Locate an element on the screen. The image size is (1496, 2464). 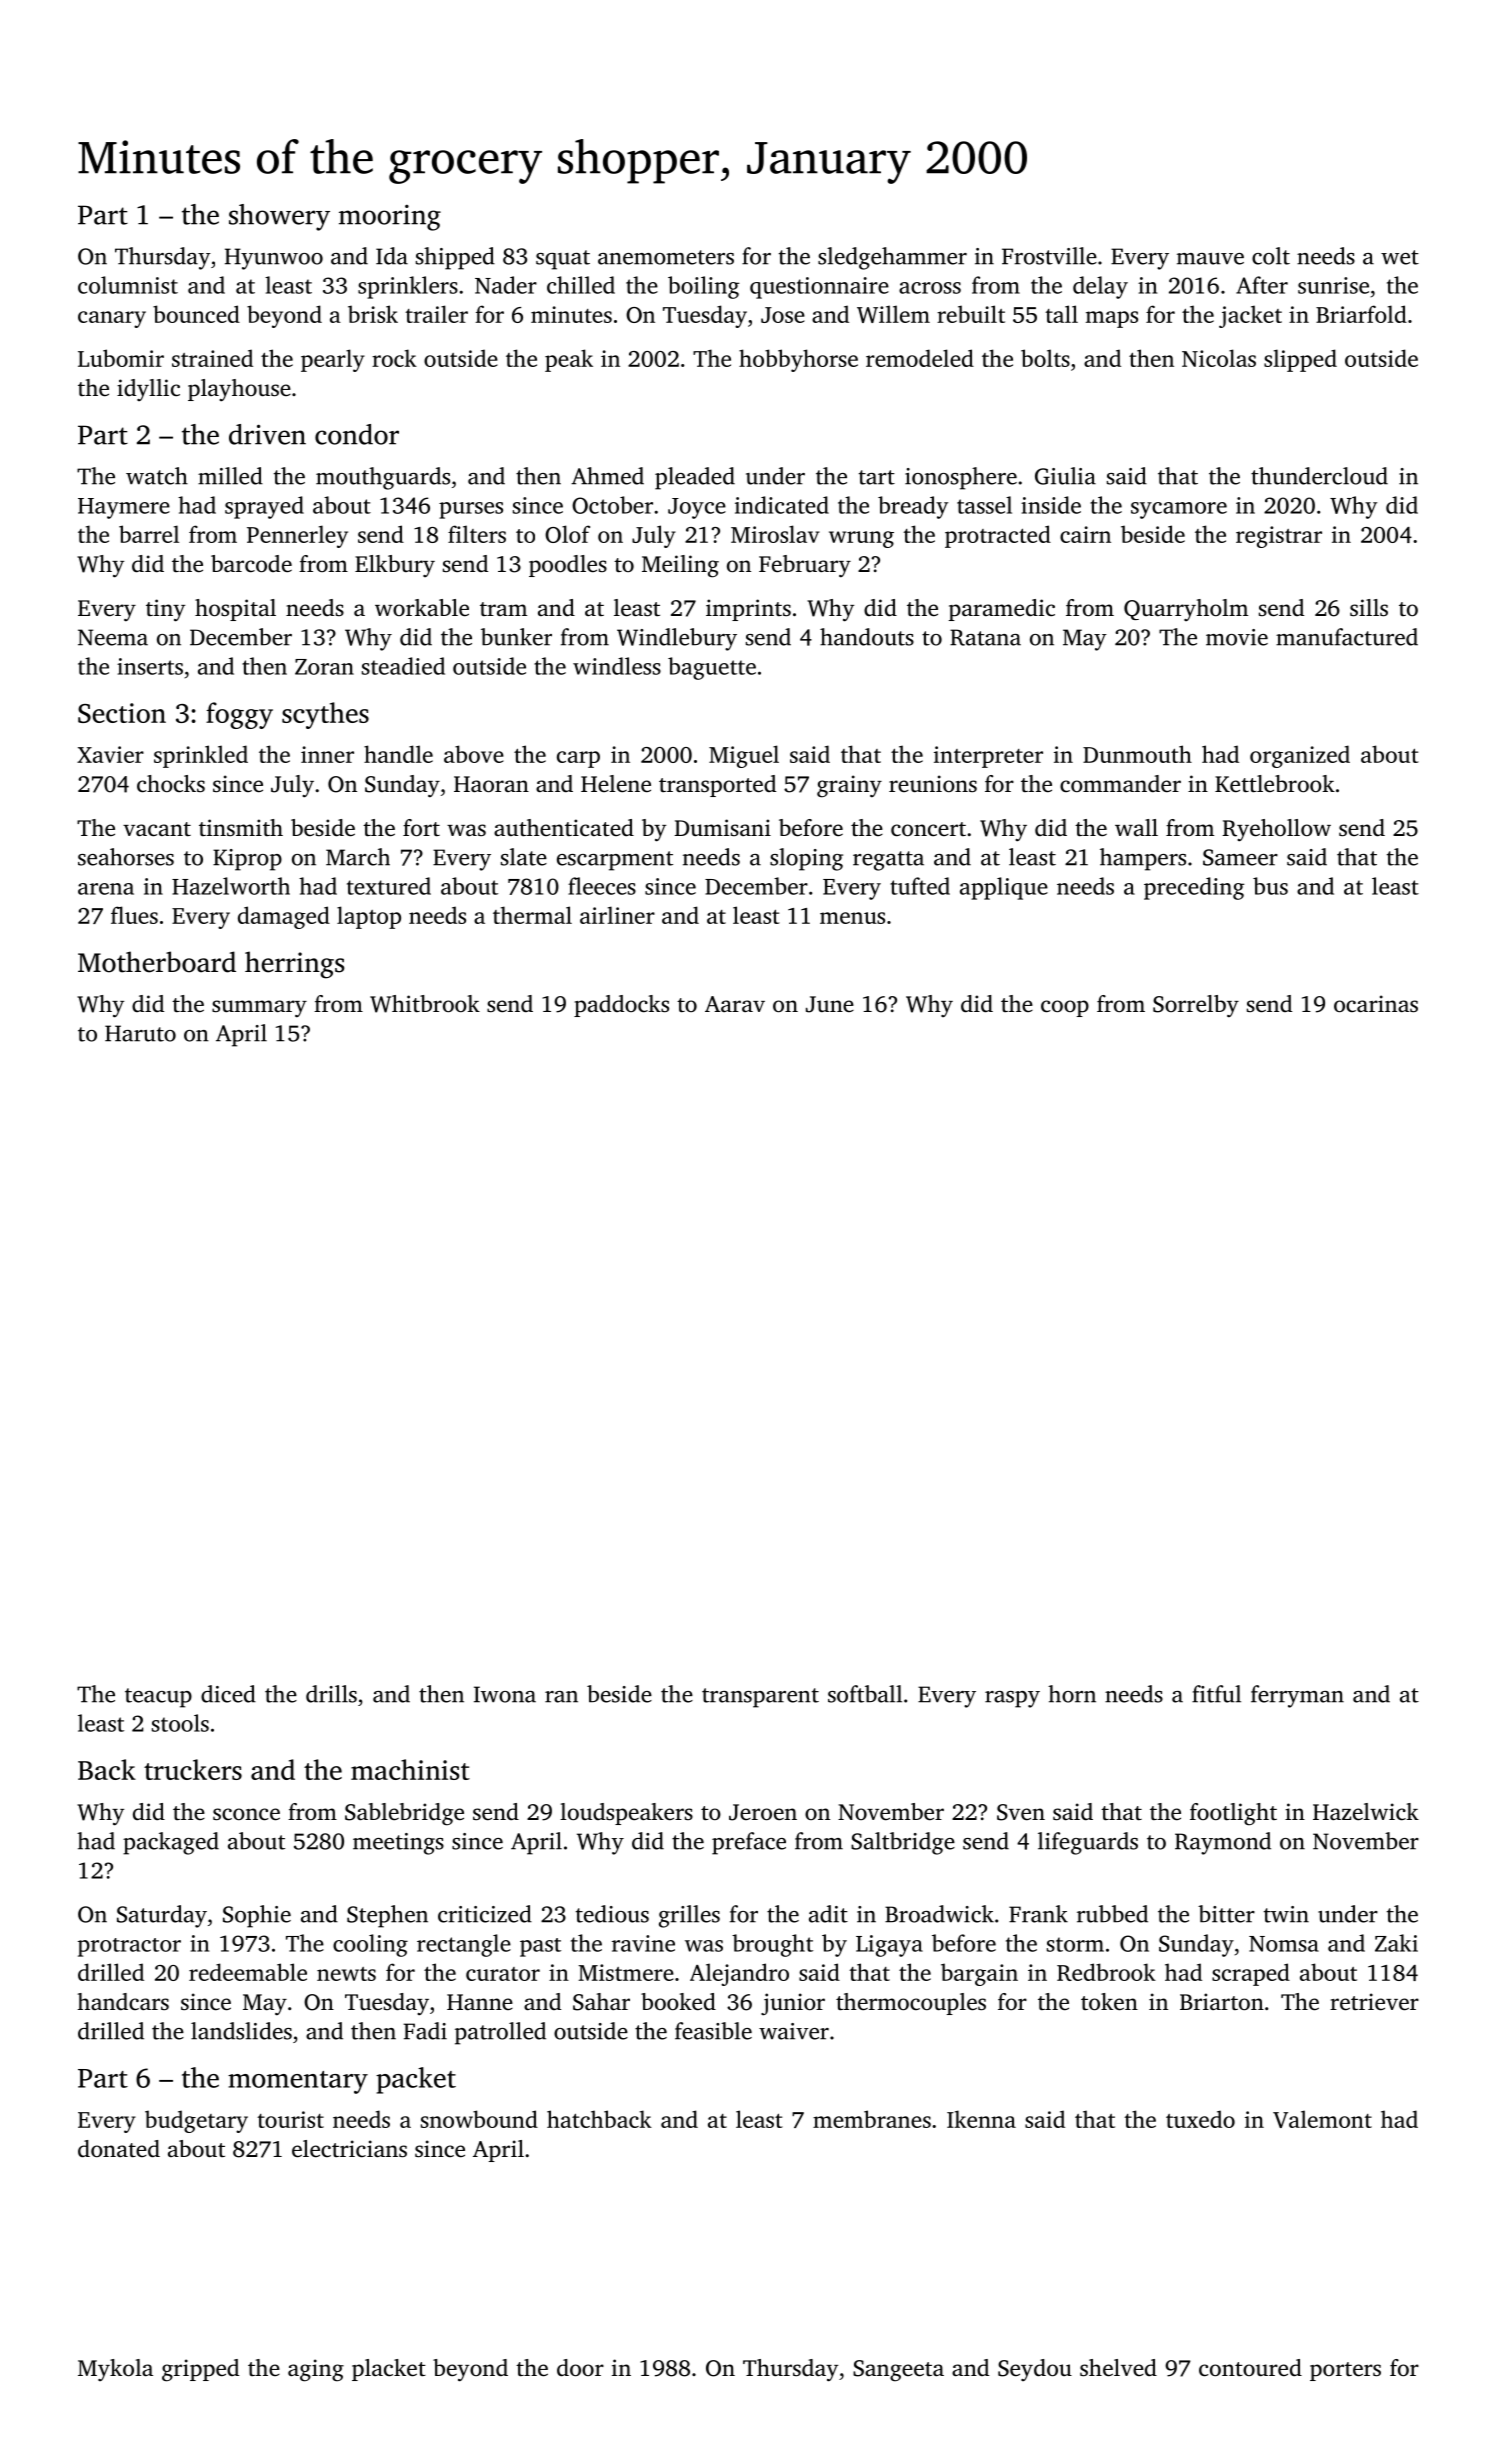
showery is located at coordinates (279, 217).
